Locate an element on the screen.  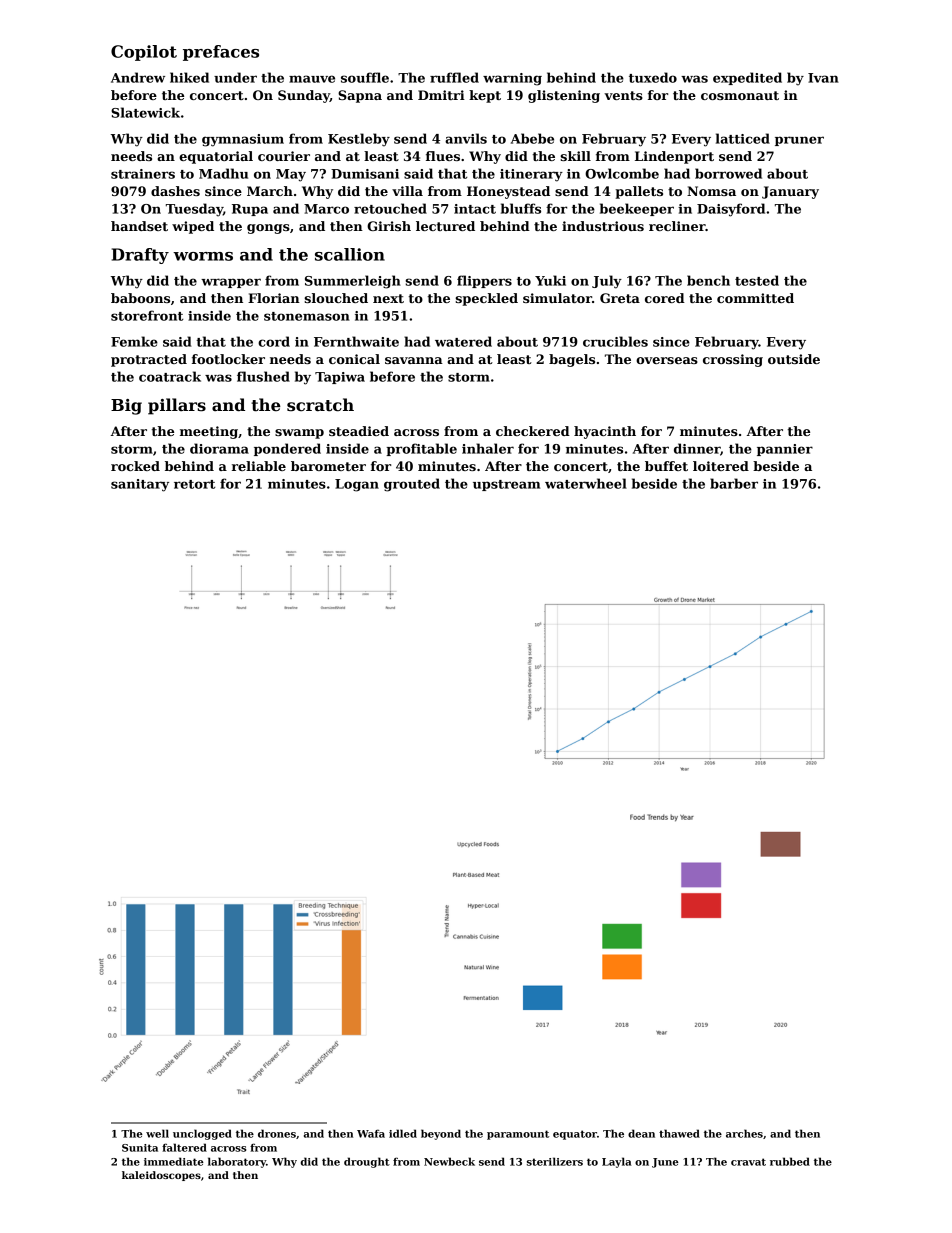
flushed is located at coordinates (263, 376).
